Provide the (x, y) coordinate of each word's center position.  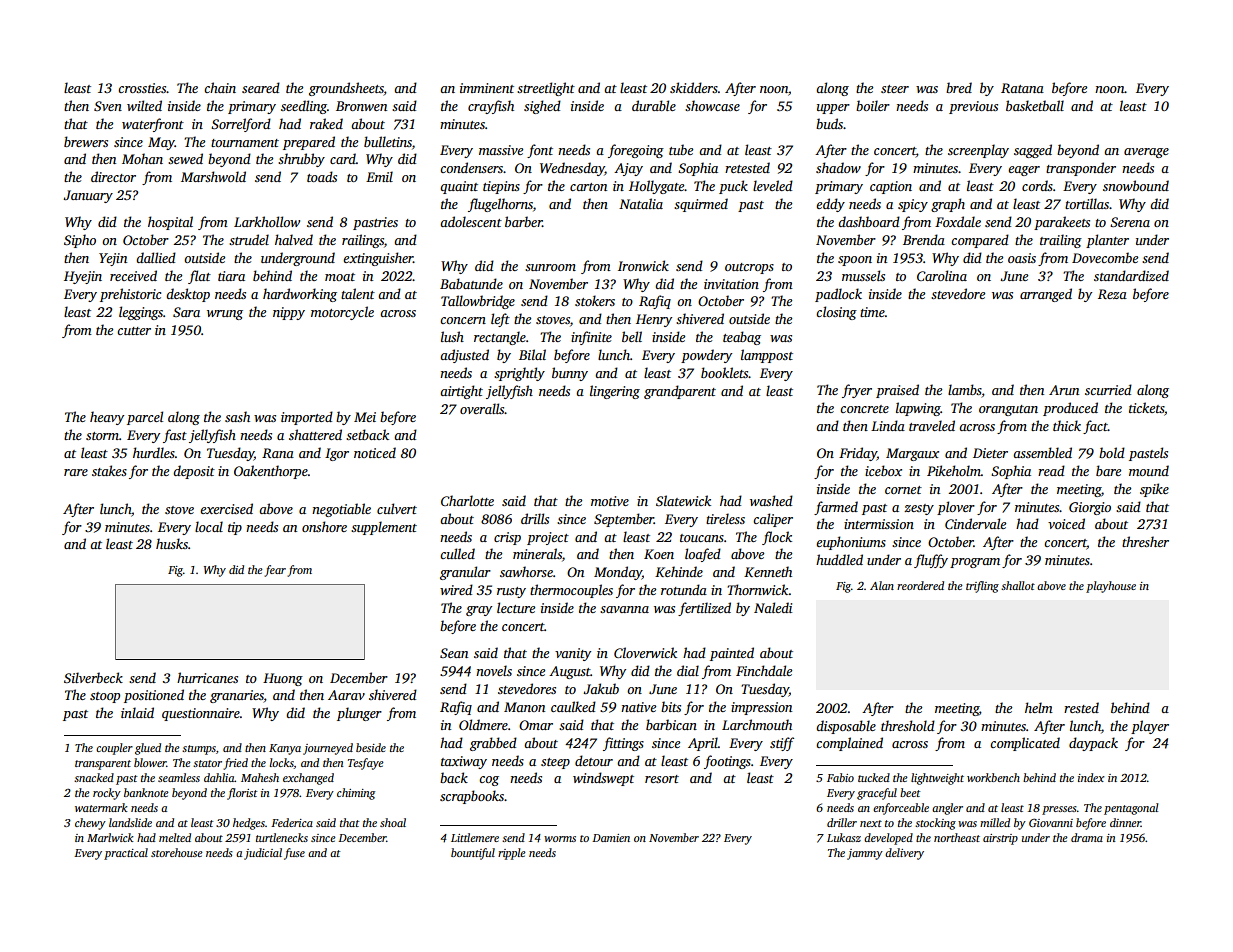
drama (1087, 837)
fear (275, 571)
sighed (542, 107)
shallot (1018, 585)
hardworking (300, 295)
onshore (324, 526)
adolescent (471, 221)
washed (771, 500)
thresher (1145, 541)
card (343, 158)
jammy (865, 854)
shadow (838, 167)
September (624, 520)
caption (891, 187)
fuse (294, 854)
